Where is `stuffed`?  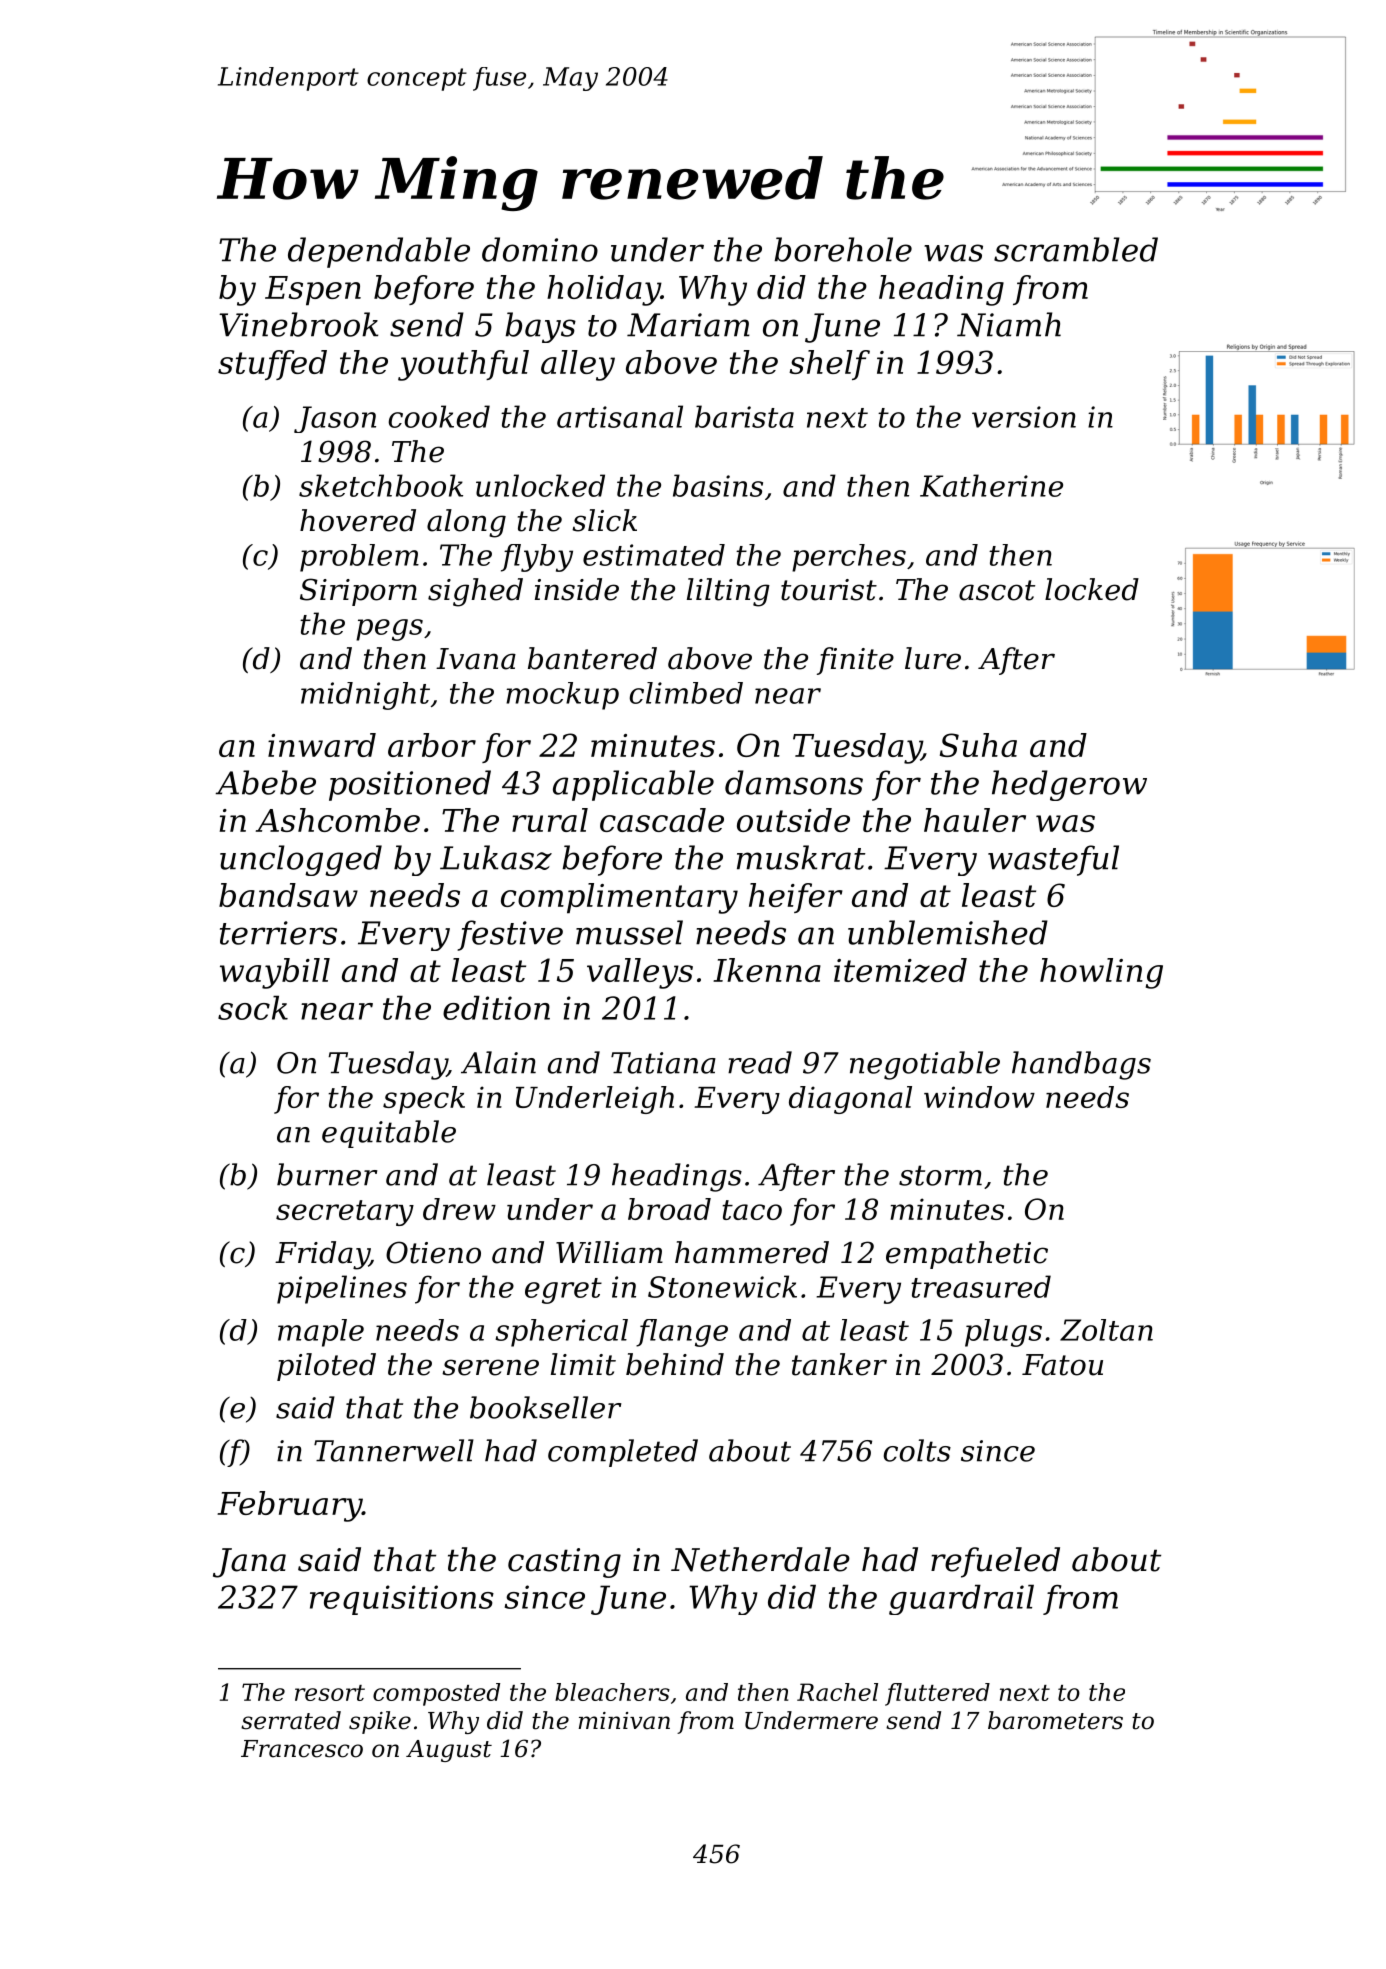
stuffed is located at coordinates (272, 365).
